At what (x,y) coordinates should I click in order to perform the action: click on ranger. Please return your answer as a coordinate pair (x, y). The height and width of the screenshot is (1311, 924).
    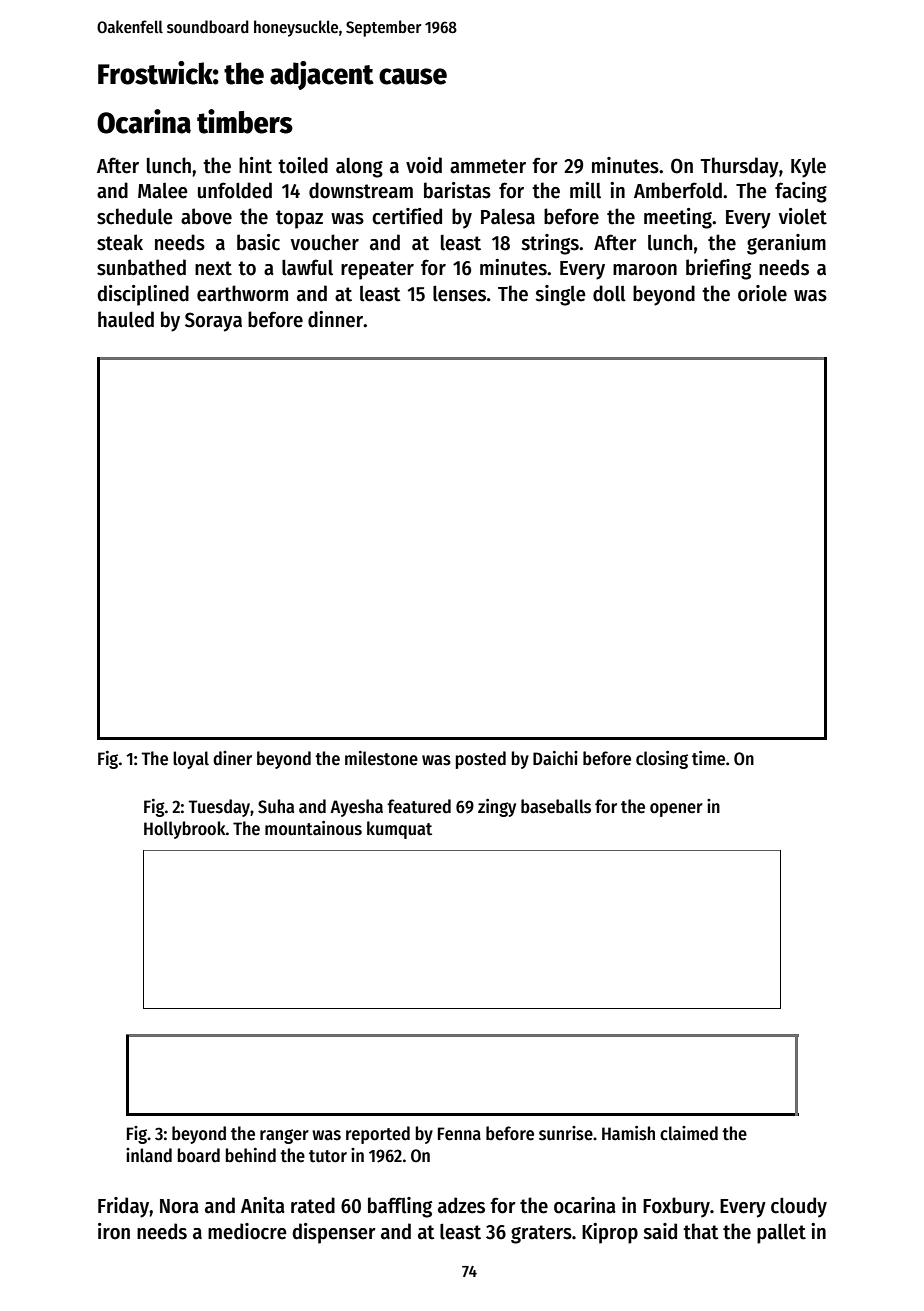
    Looking at the image, I should click on (284, 1136).
